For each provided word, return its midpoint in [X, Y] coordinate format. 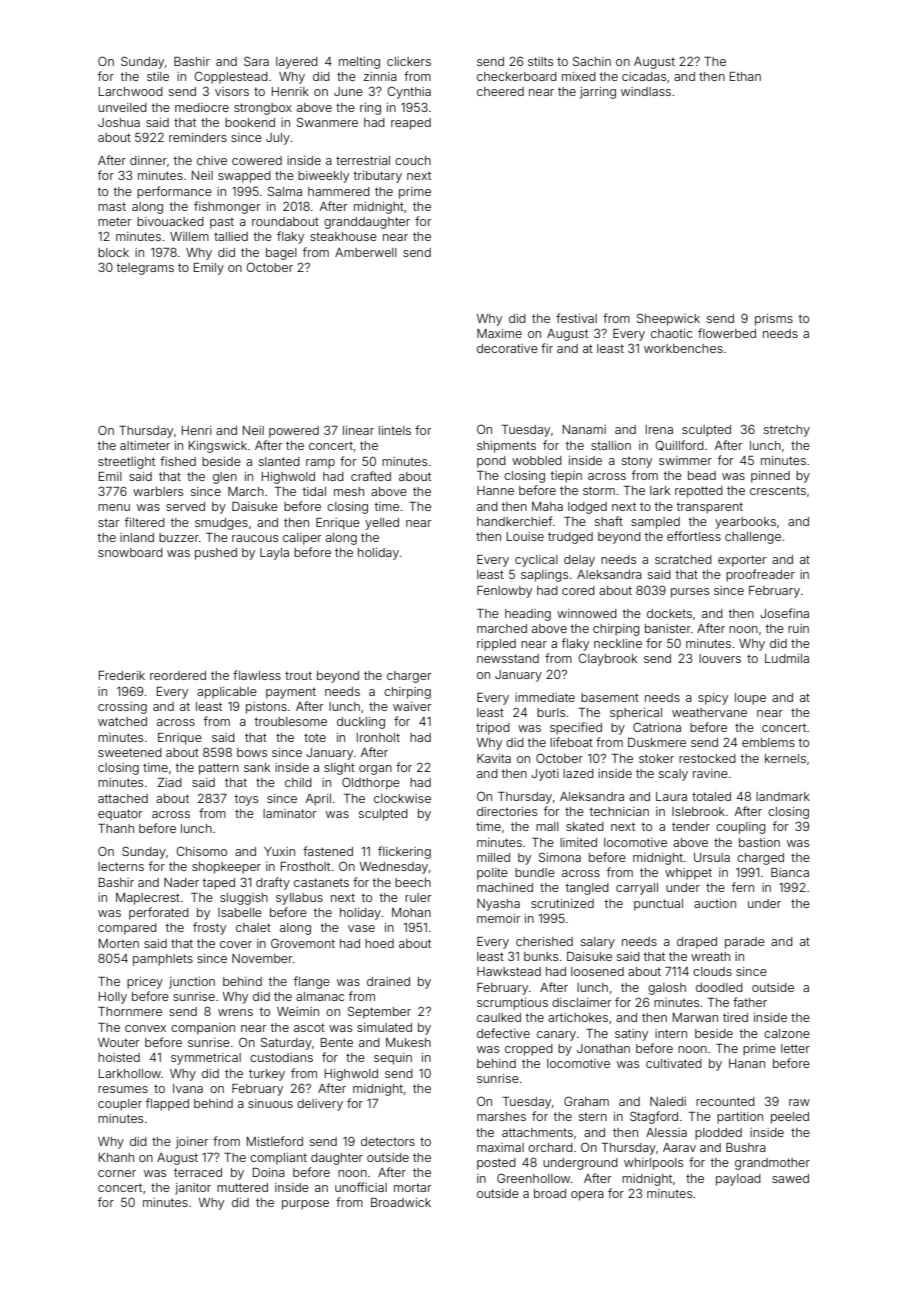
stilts [540, 61]
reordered [178, 675]
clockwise [402, 798]
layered [297, 63]
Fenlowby [504, 592]
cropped [529, 1050]
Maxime [499, 333]
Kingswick [218, 447]
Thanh [116, 828]
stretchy [787, 431]
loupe [750, 699]
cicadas [644, 76]
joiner [192, 1143]
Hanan [747, 1063]
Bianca [790, 872]
